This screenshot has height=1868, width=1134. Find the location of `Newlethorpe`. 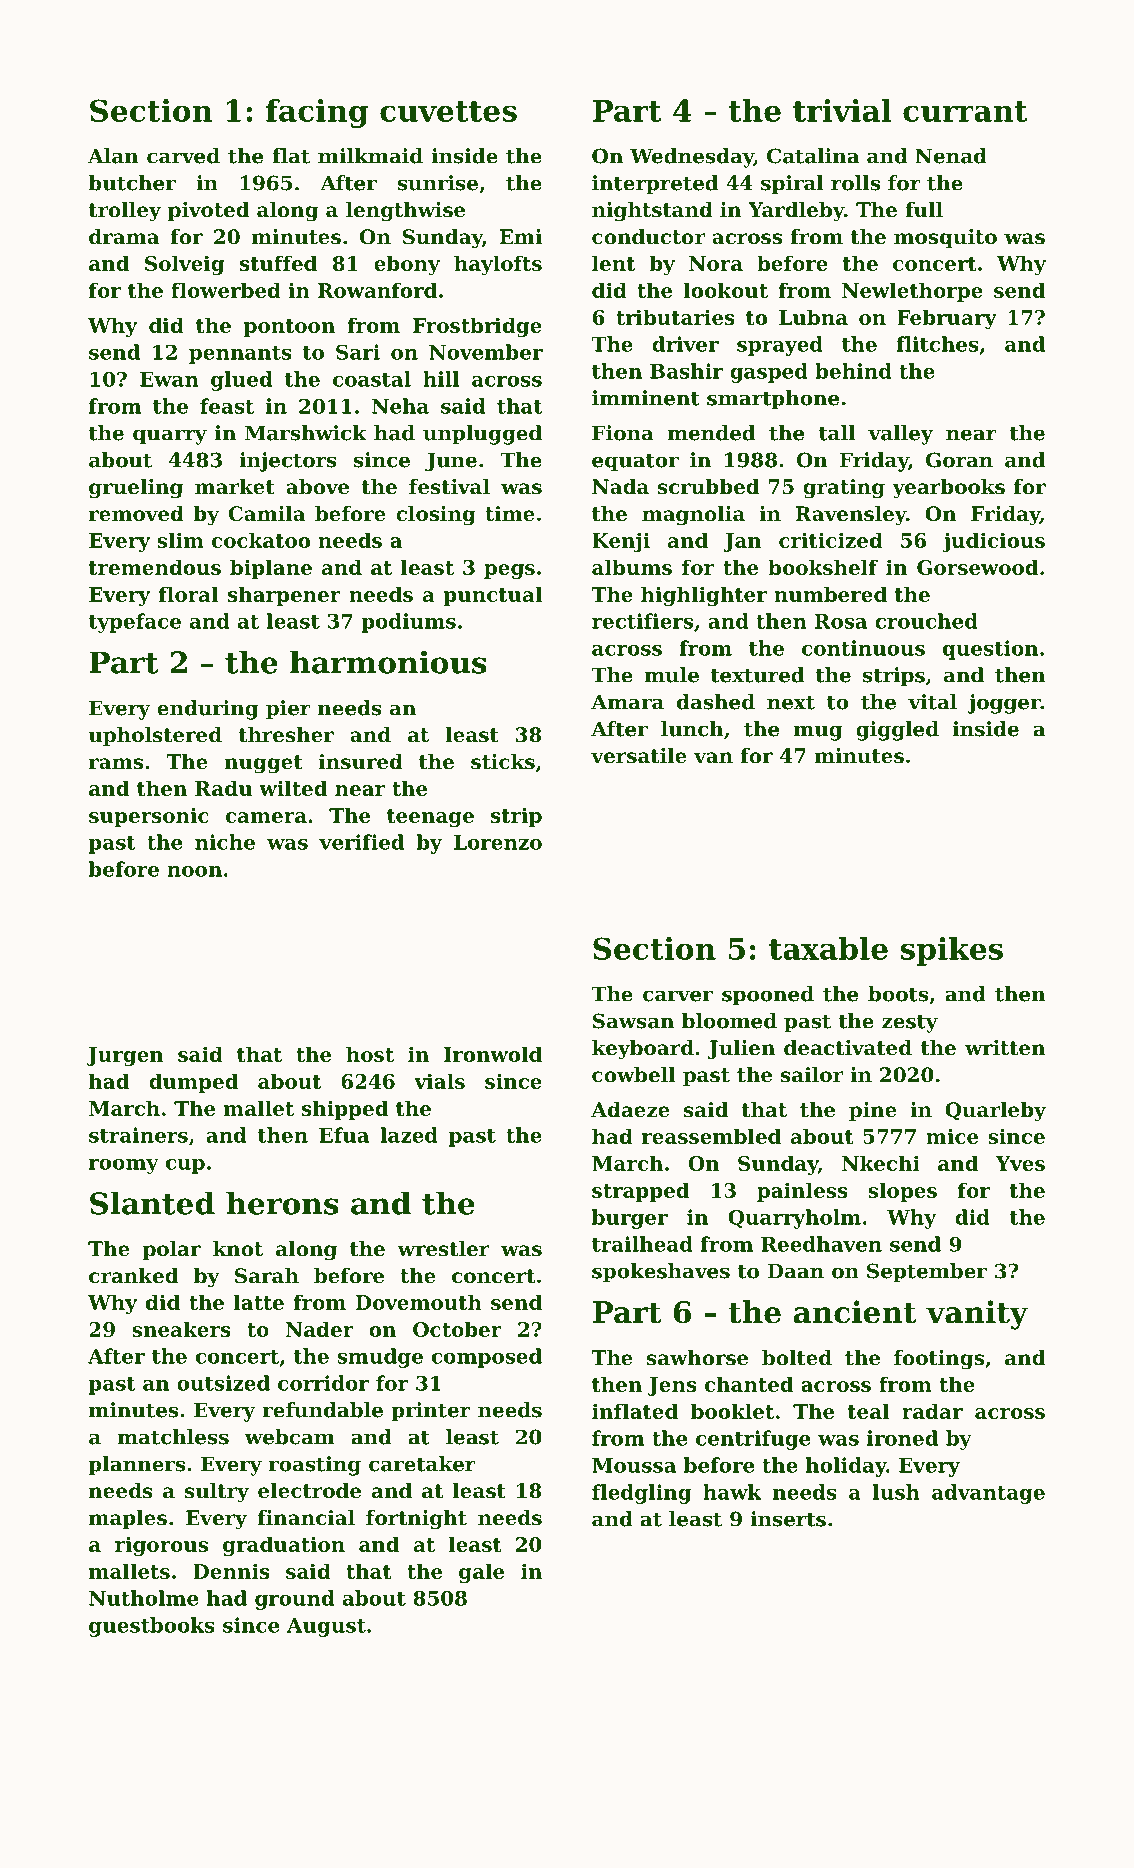

Newlethorpe is located at coordinates (912, 292).
